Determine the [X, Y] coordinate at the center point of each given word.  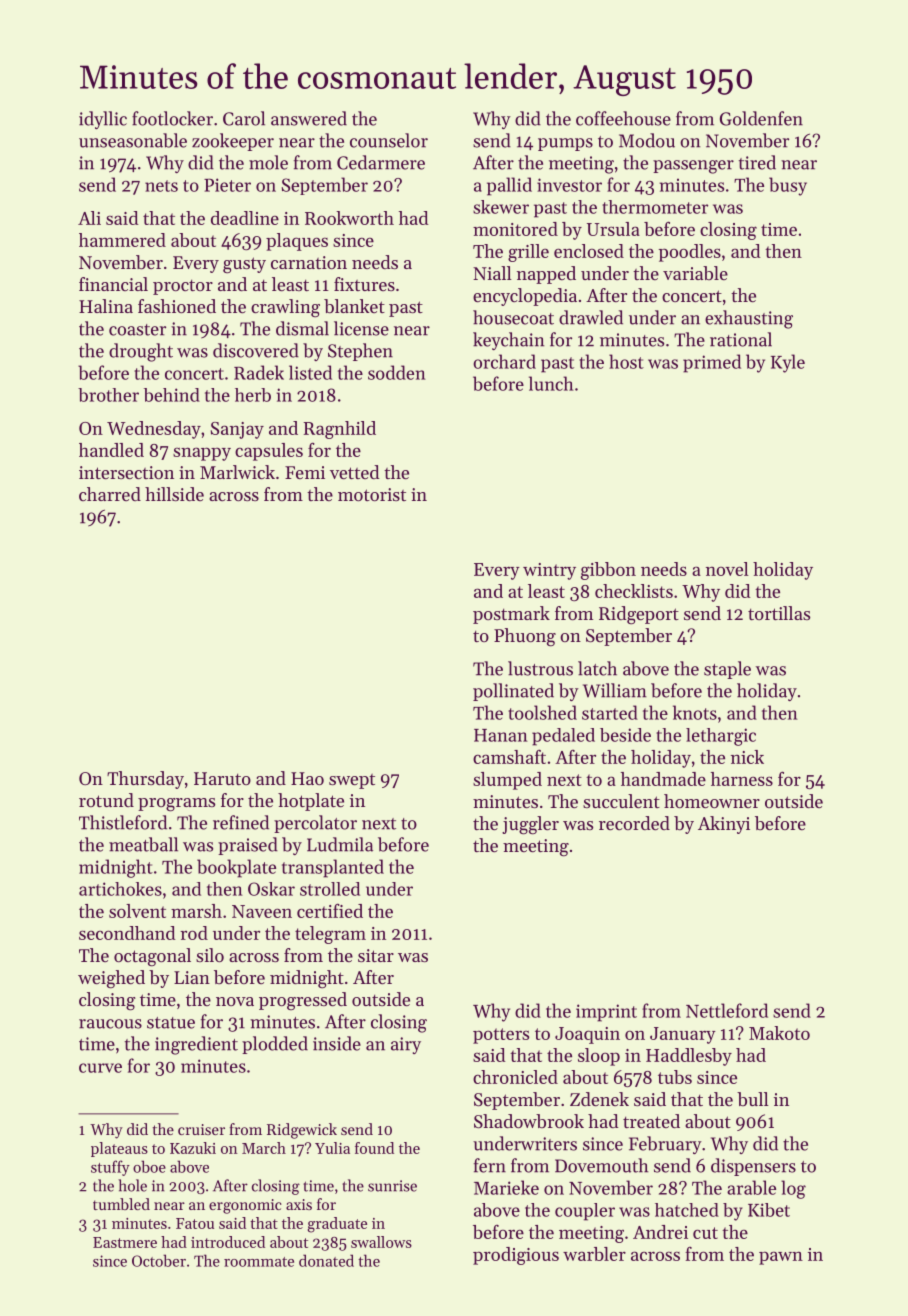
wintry [549, 571]
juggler [530, 825]
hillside [174, 494]
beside [625, 735]
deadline [245, 218]
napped [546, 275]
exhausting [749, 319]
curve [100, 1068]
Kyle [788, 363]
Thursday [145, 780]
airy [406, 1045]
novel [727, 569]
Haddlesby [689, 1057]
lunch [551, 383]
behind [172, 395]
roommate [259, 1262]
